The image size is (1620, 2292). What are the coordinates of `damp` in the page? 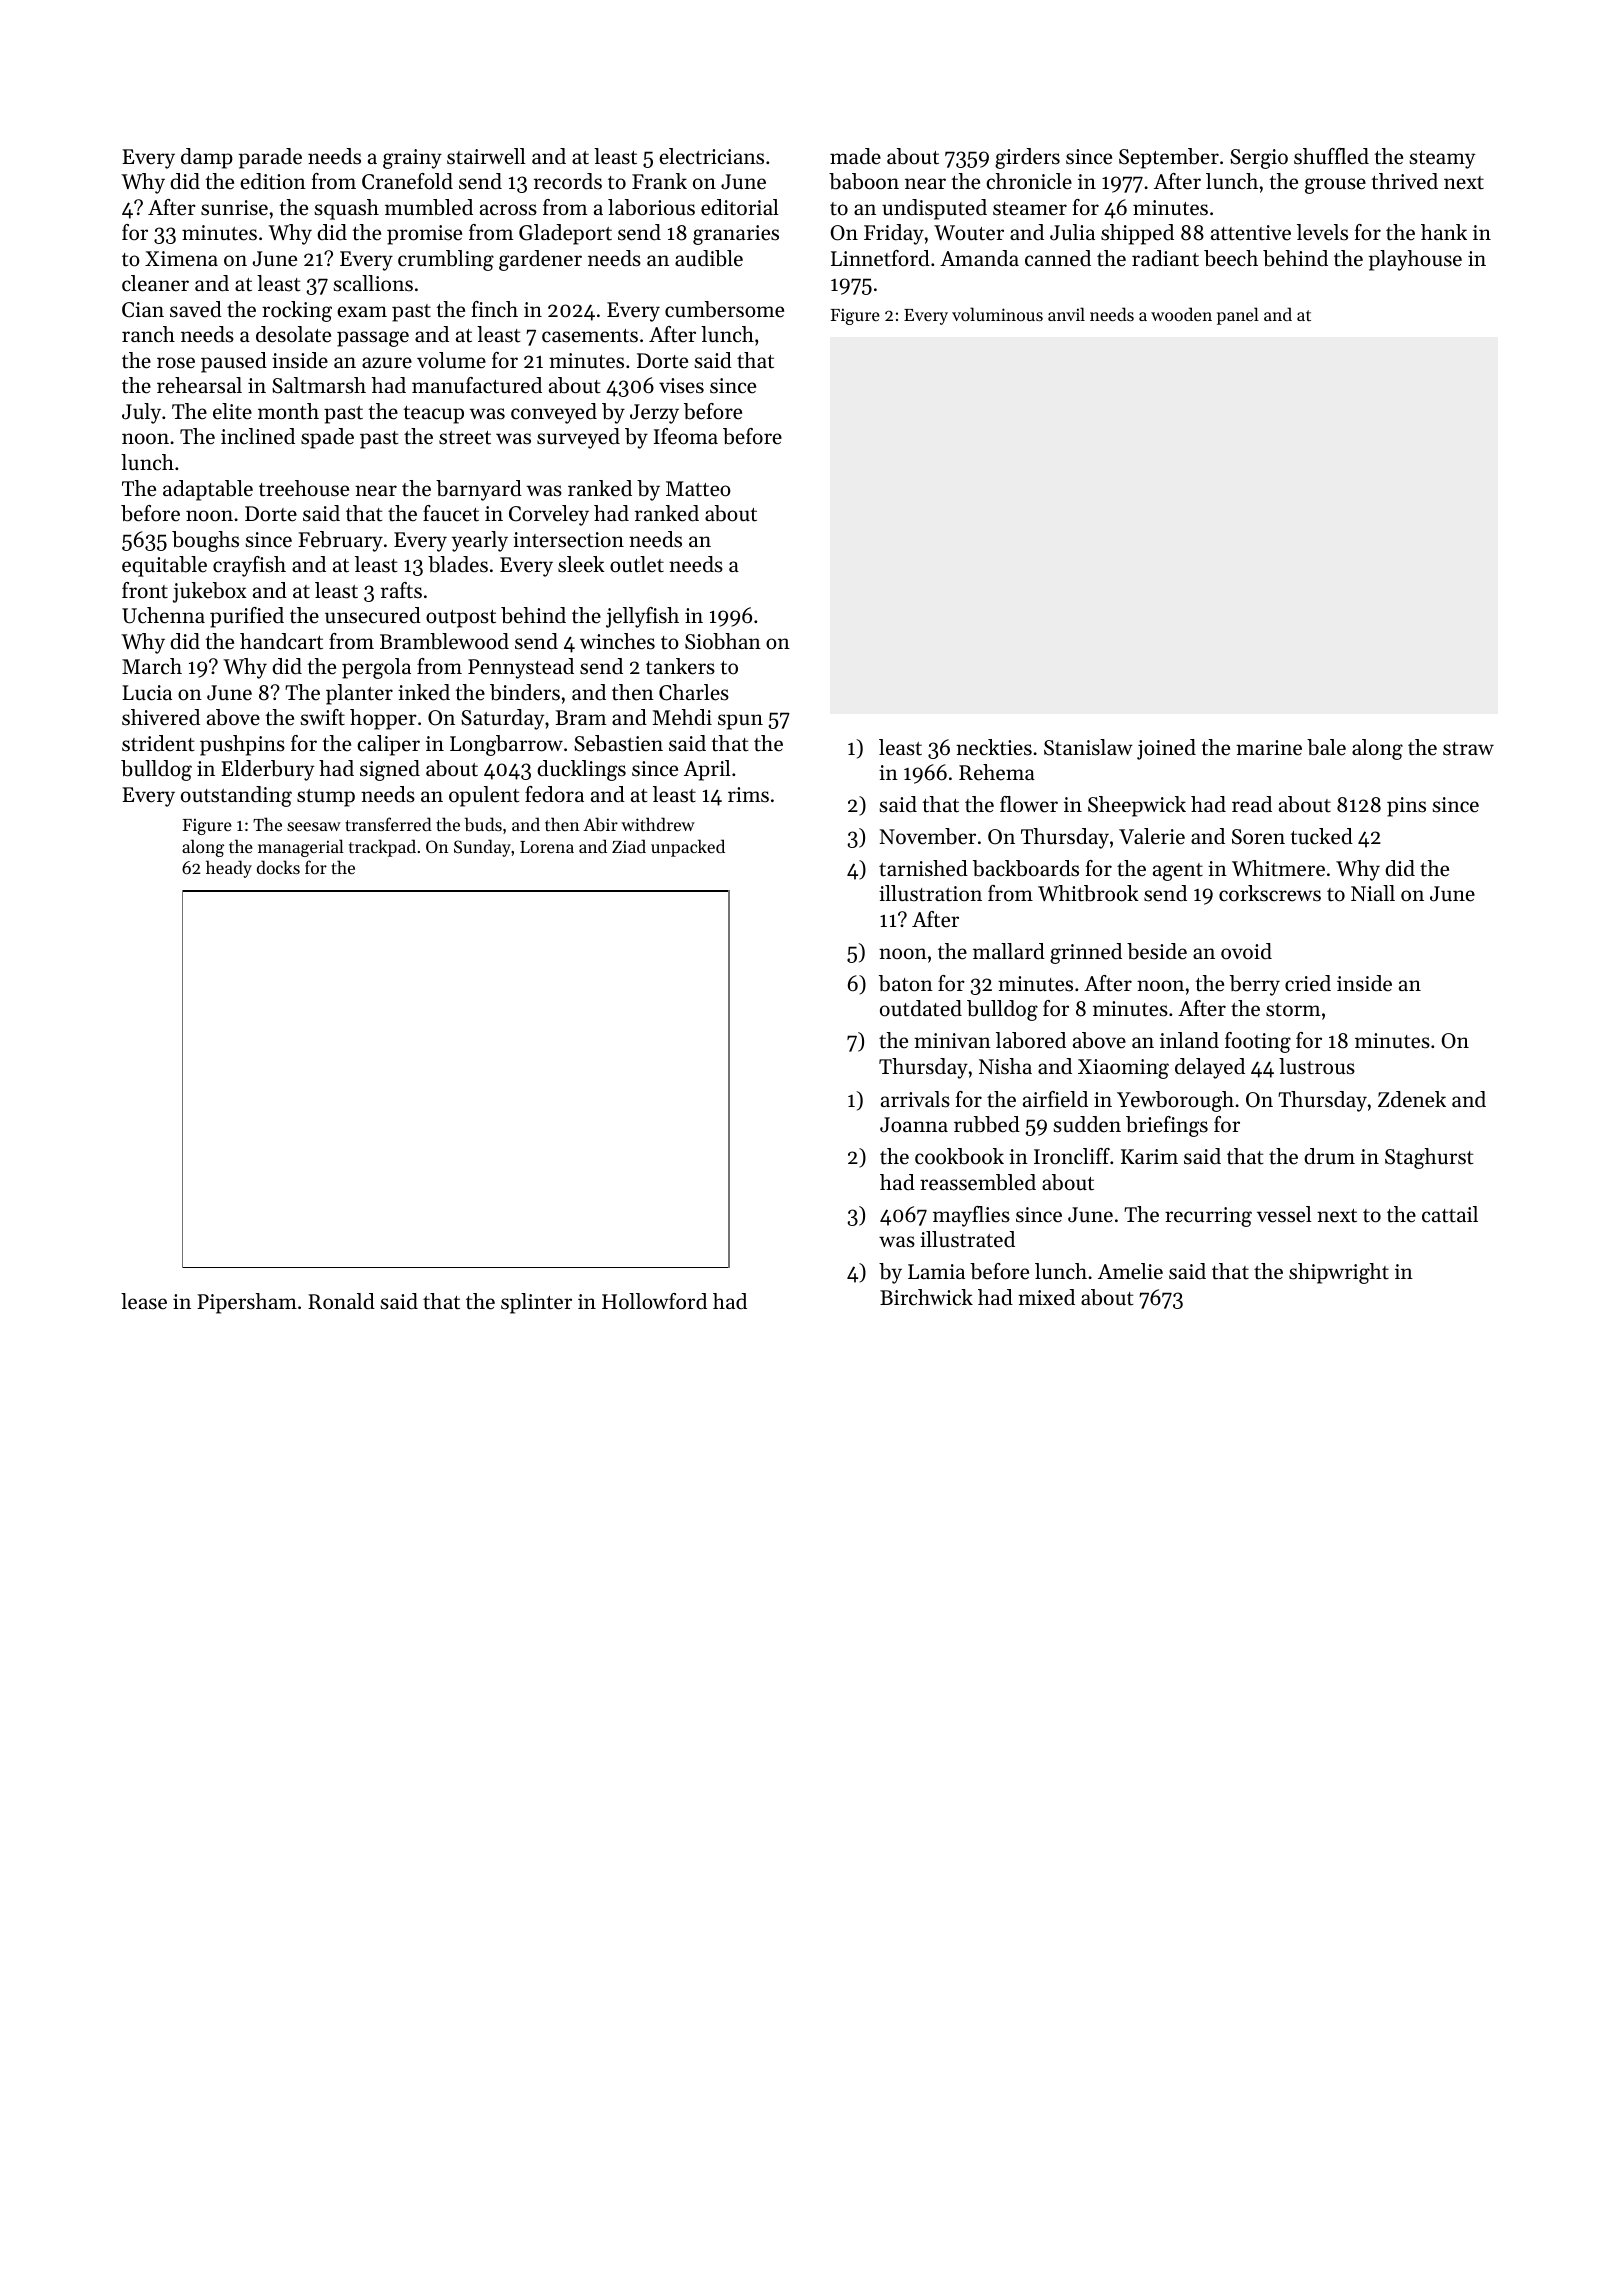 It's located at (207, 158).
